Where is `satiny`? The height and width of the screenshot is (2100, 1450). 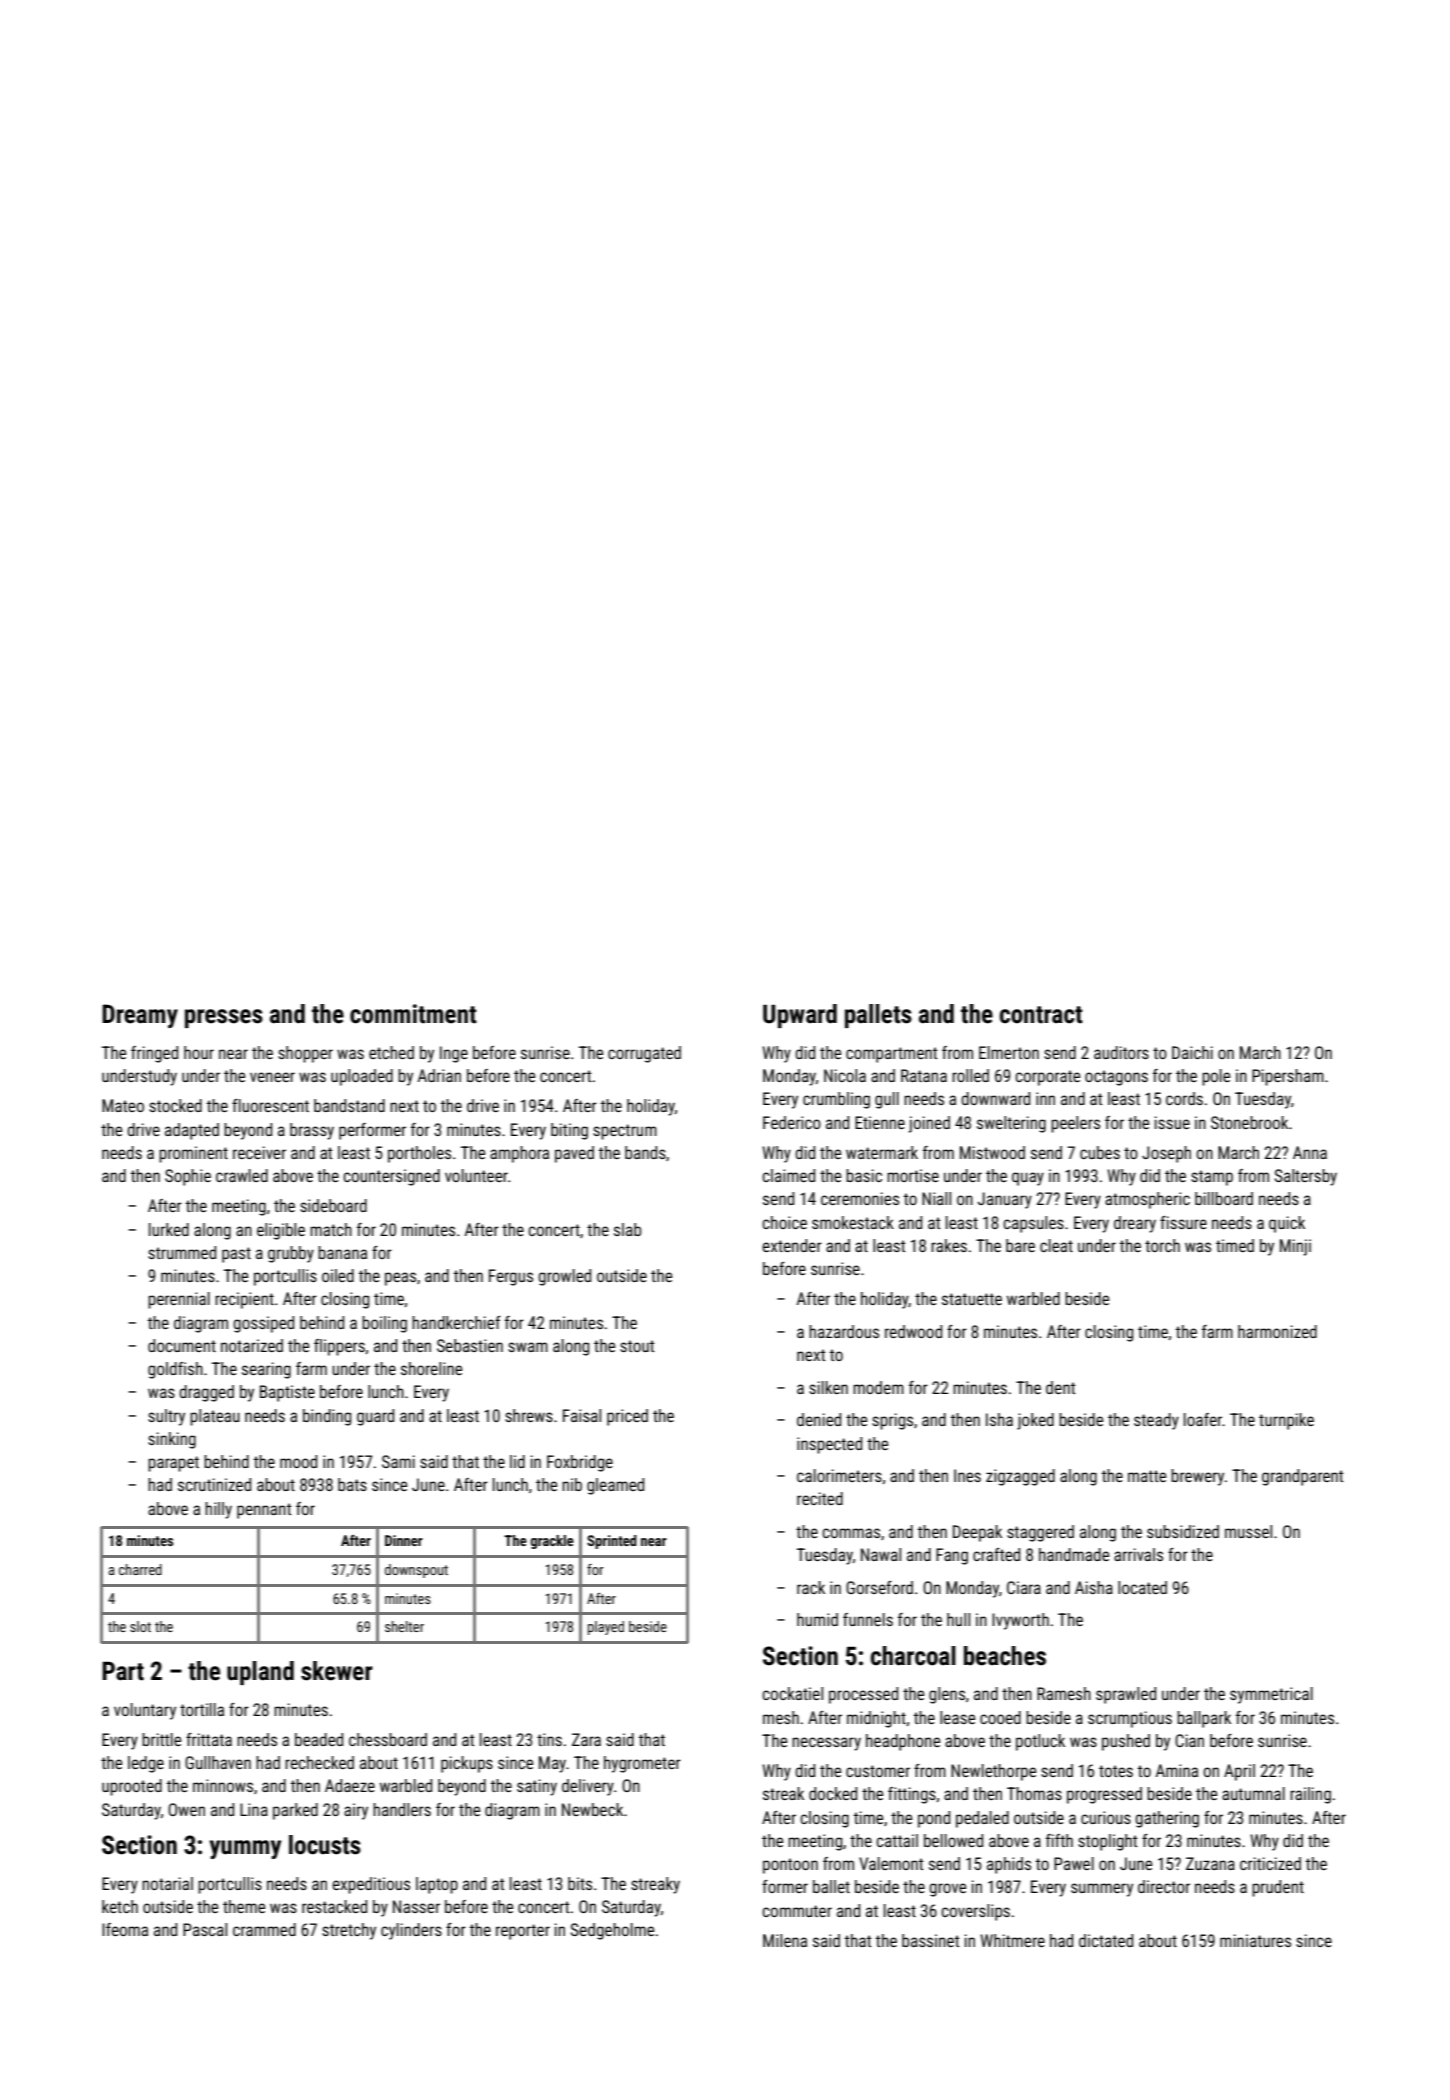 satiny is located at coordinates (537, 1787).
